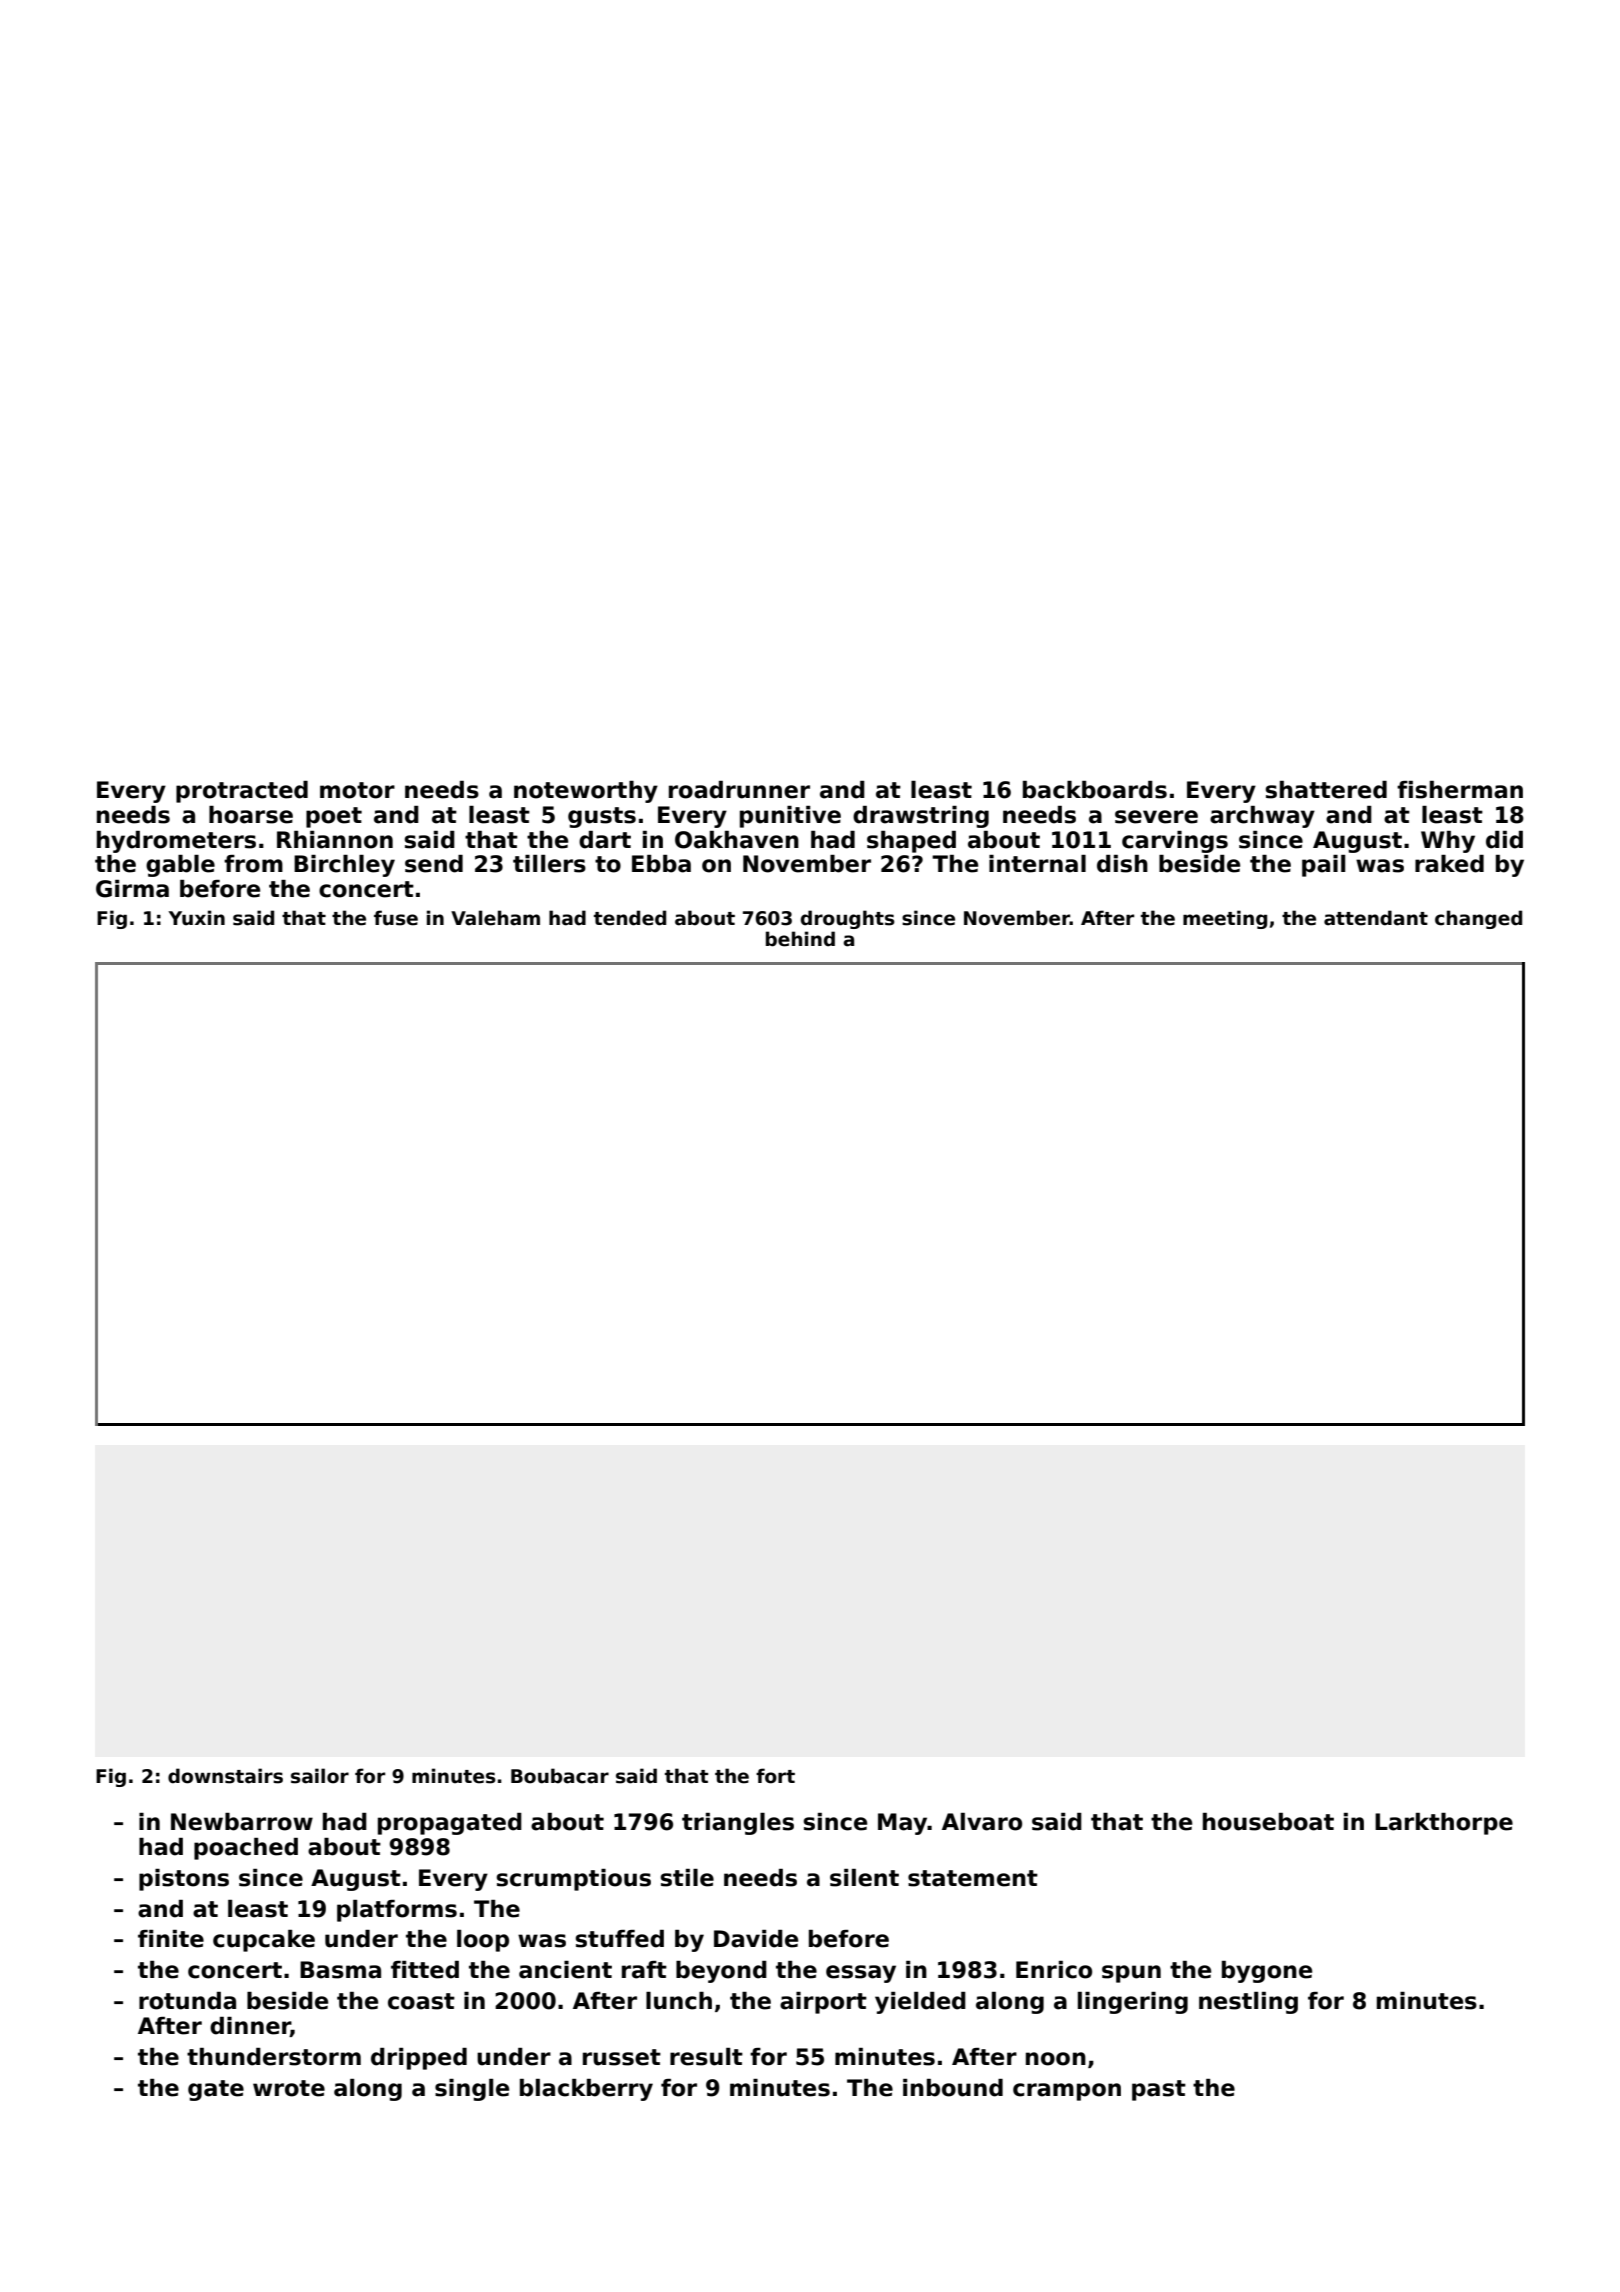 The image size is (1620, 2292). Describe the element at coordinates (289, 2088) in the page. I see `wrote` at that location.
